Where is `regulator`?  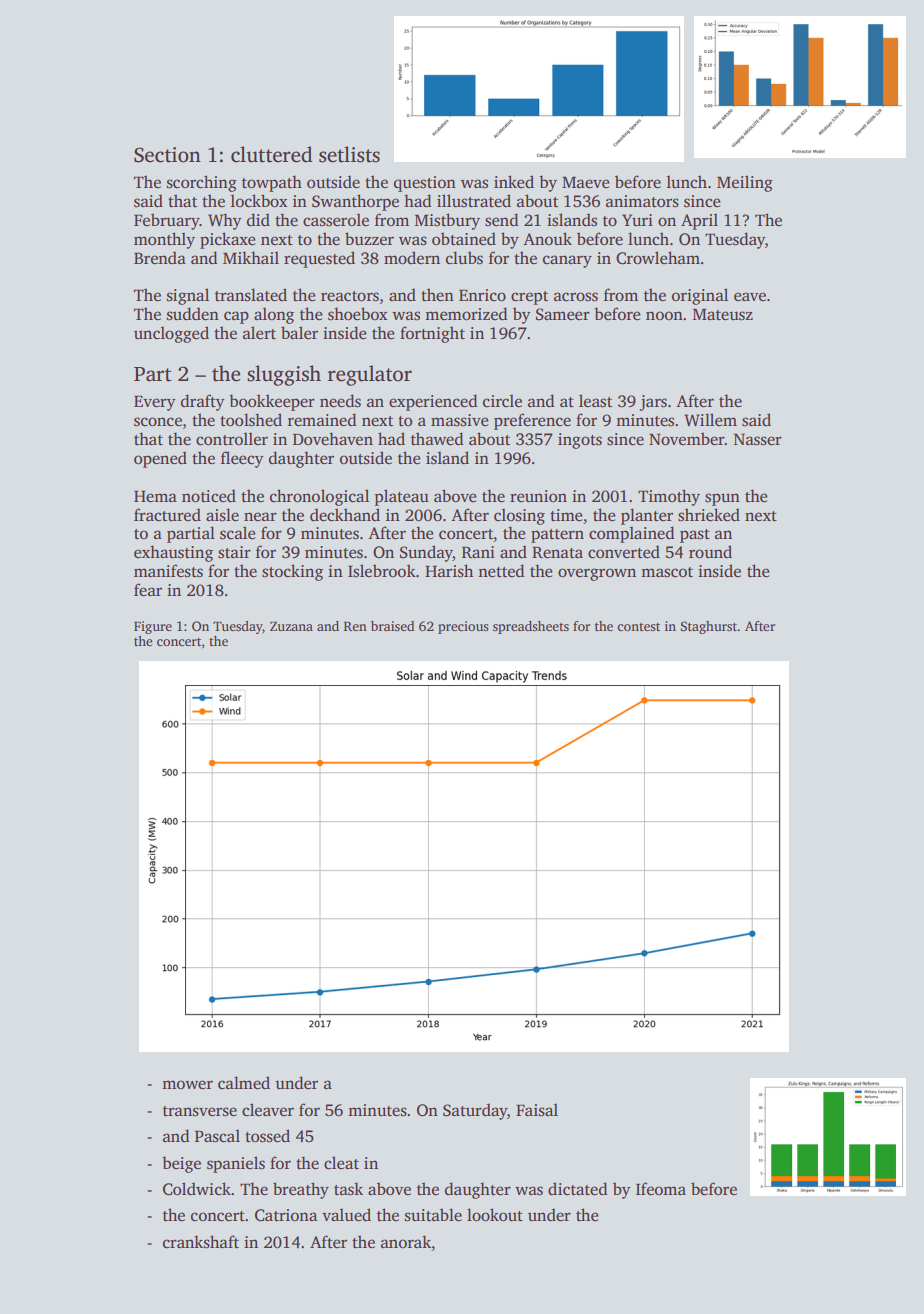
regulator is located at coordinates (370, 375).
